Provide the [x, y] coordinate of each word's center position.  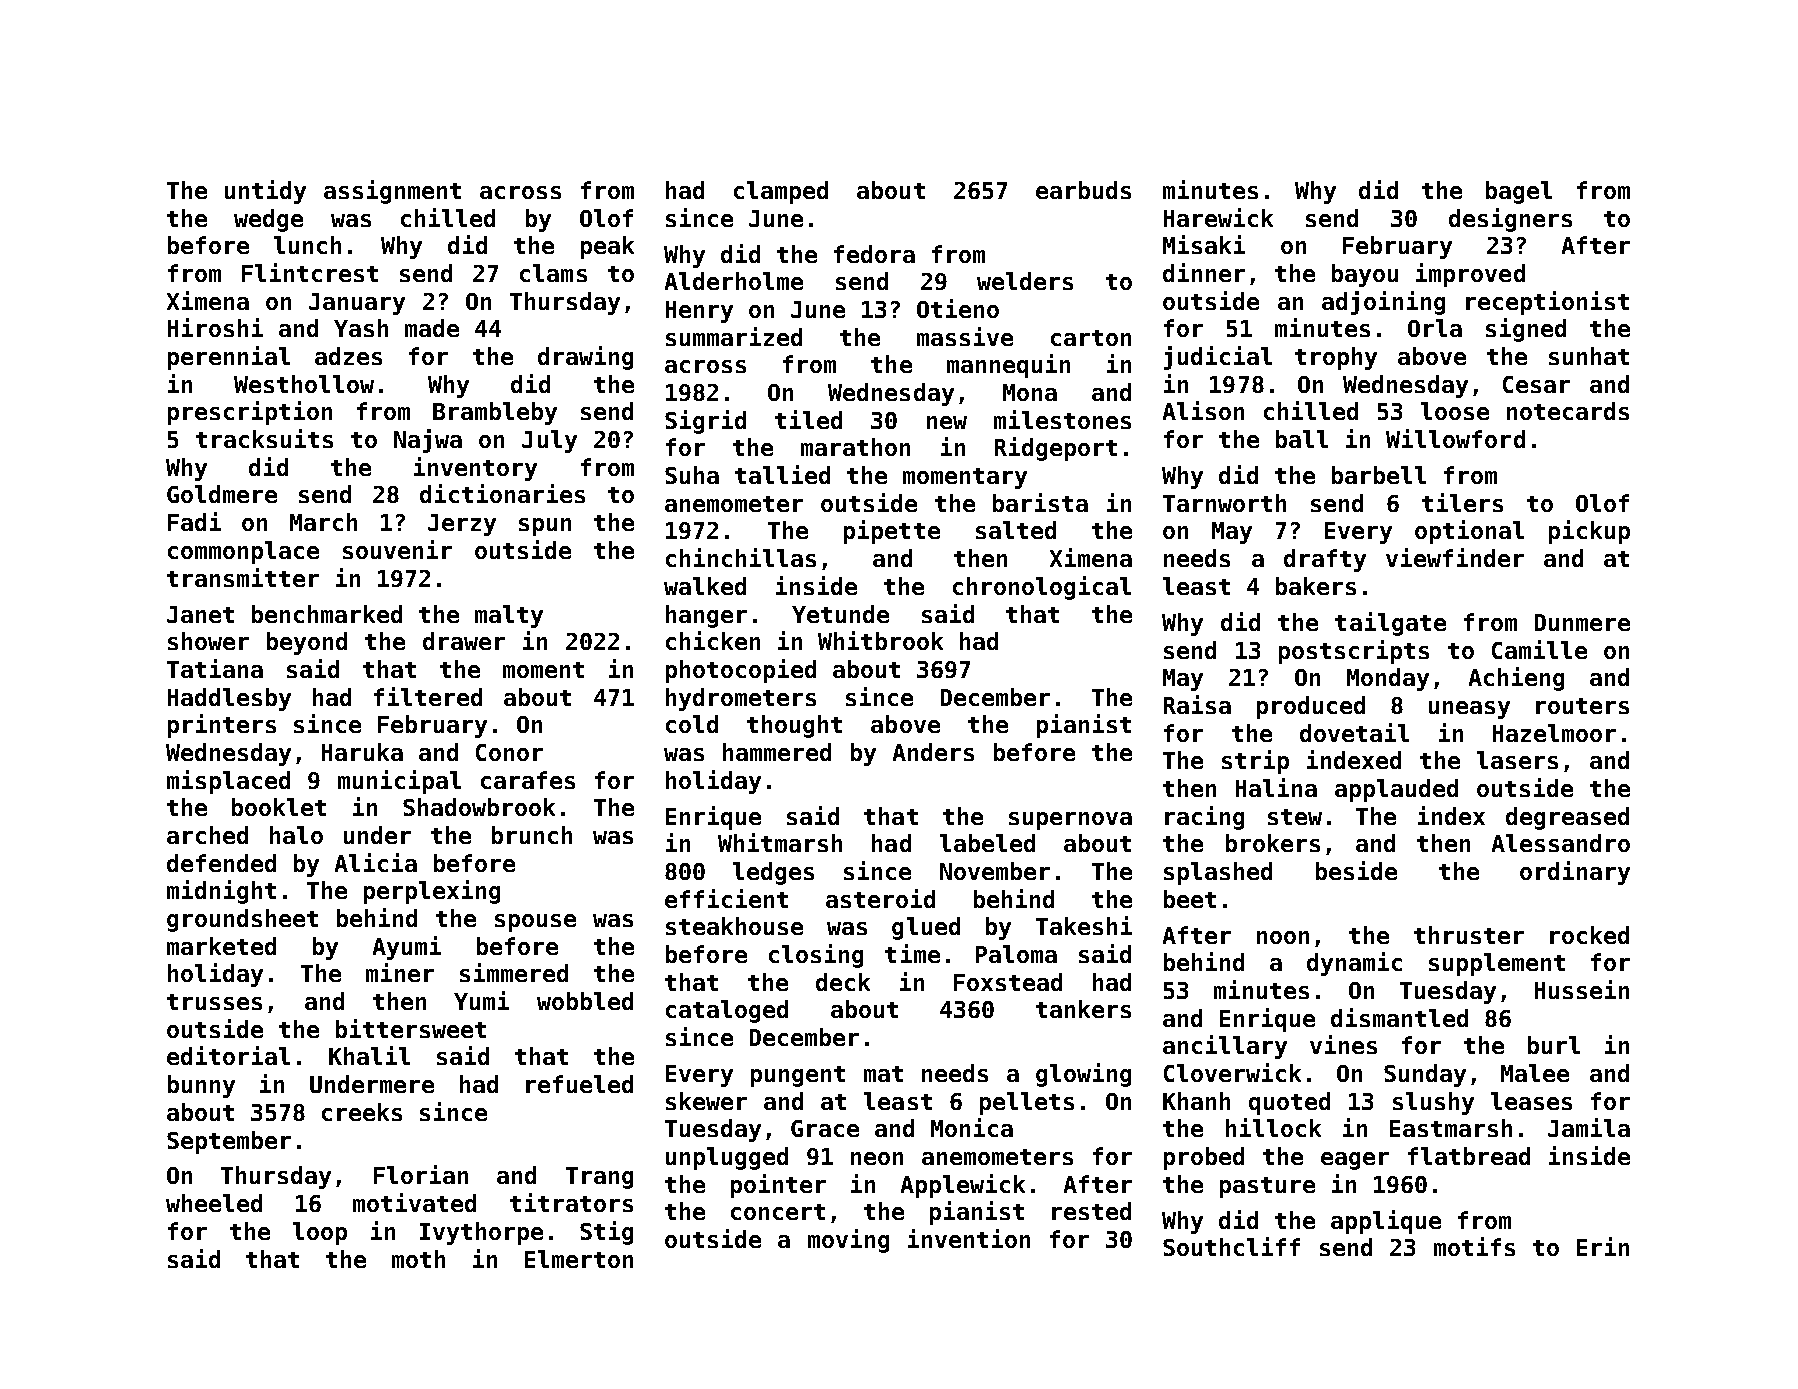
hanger [706, 616]
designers [1510, 220]
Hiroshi [215, 327]
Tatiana [215, 668]
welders [1025, 281]
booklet [279, 807]
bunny [201, 1086]
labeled [987, 843]
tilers [1462, 502]
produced [1311, 707]
